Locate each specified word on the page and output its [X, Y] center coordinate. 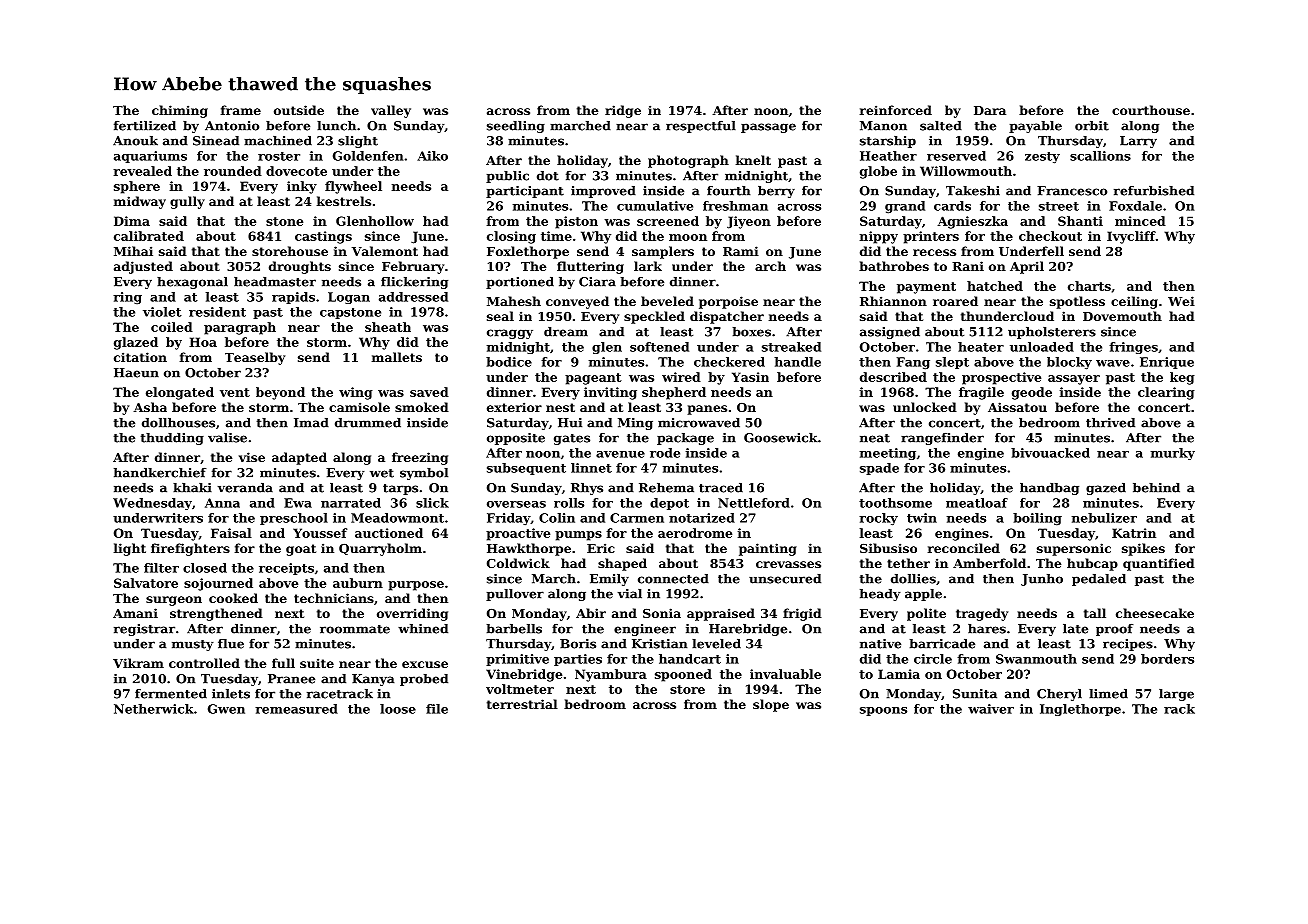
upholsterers [1052, 333]
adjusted [143, 267]
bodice [509, 362]
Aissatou [1017, 407]
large [1176, 695]
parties [578, 660]
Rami [741, 251]
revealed [142, 171]
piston [576, 222]
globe [878, 172]
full [283, 663]
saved [429, 392]
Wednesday [152, 504]
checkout [1050, 236]
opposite [516, 439]
